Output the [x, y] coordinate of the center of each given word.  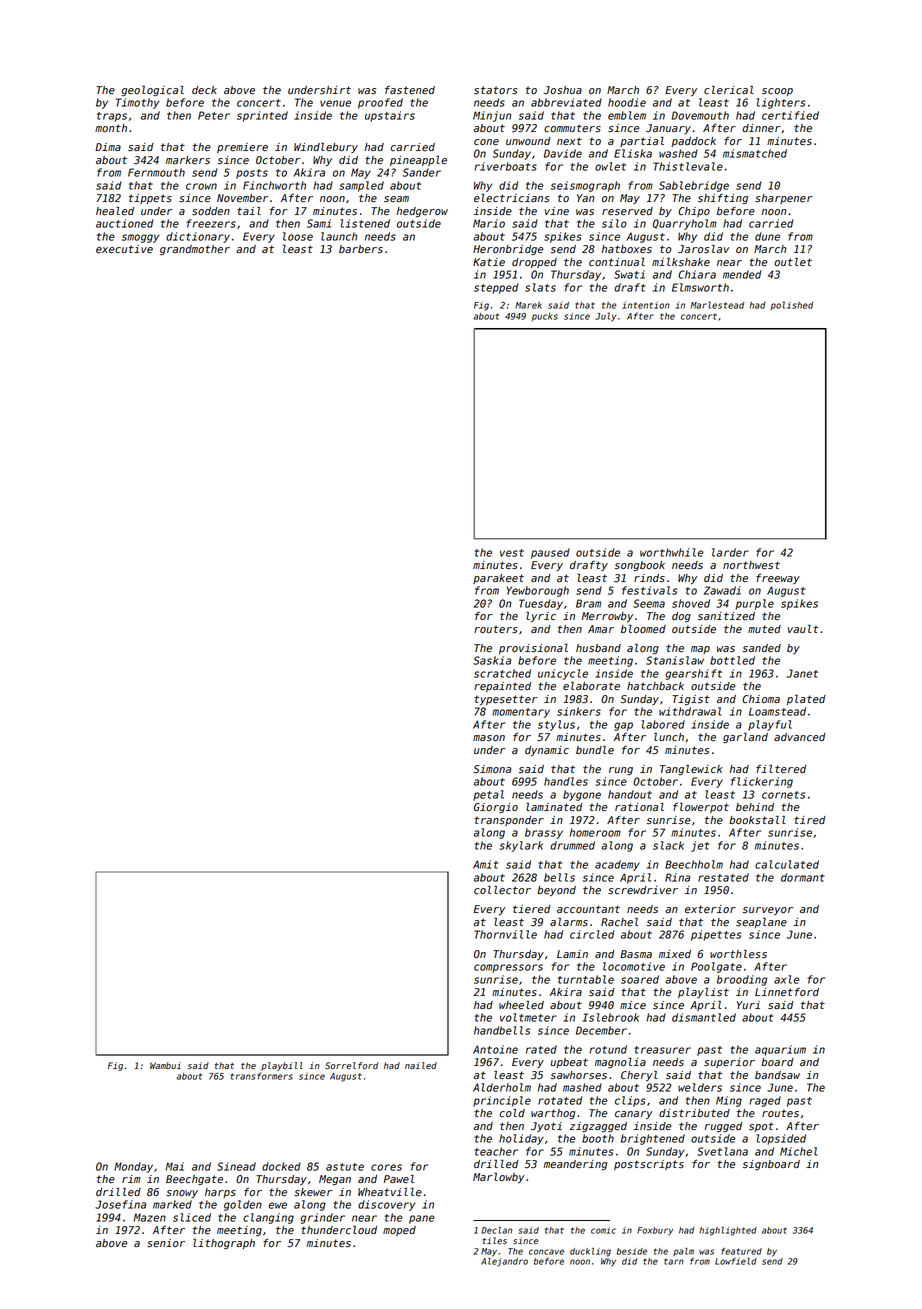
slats [540, 287]
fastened [410, 90]
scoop [777, 92]
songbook [640, 566]
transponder [509, 821]
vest [512, 553]
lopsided [781, 1139]
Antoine [495, 1049]
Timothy [137, 103]
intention [646, 305]
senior [166, 1243]
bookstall [757, 820]
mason [489, 738]
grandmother [195, 250]
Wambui [165, 1065]
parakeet [498, 579]
